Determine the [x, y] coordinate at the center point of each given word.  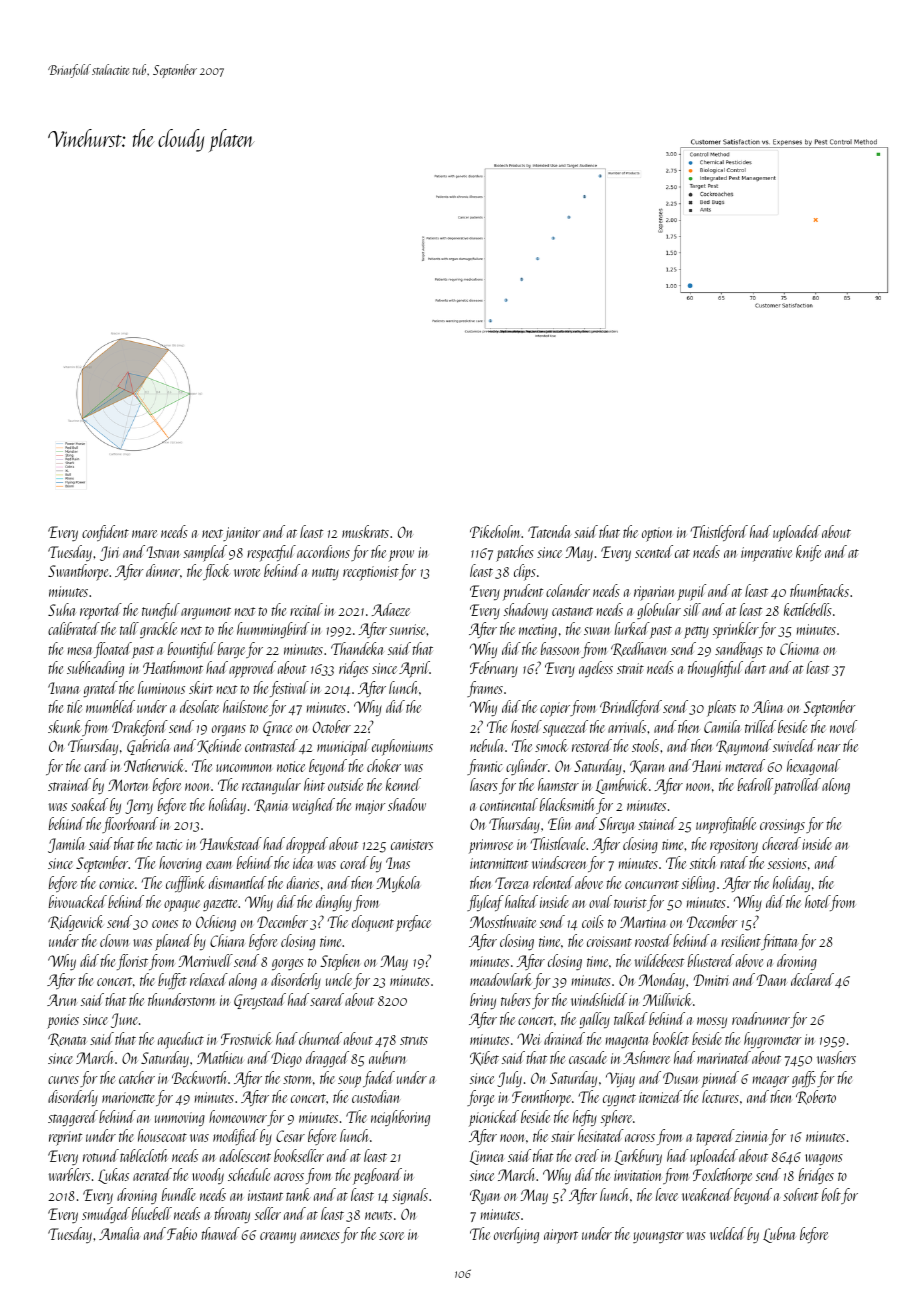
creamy [278, 1237]
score [391, 1236]
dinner [163, 570]
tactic [169, 844]
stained [657, 823]
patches [515, 553]
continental [509, 804]
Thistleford [719, 533]
